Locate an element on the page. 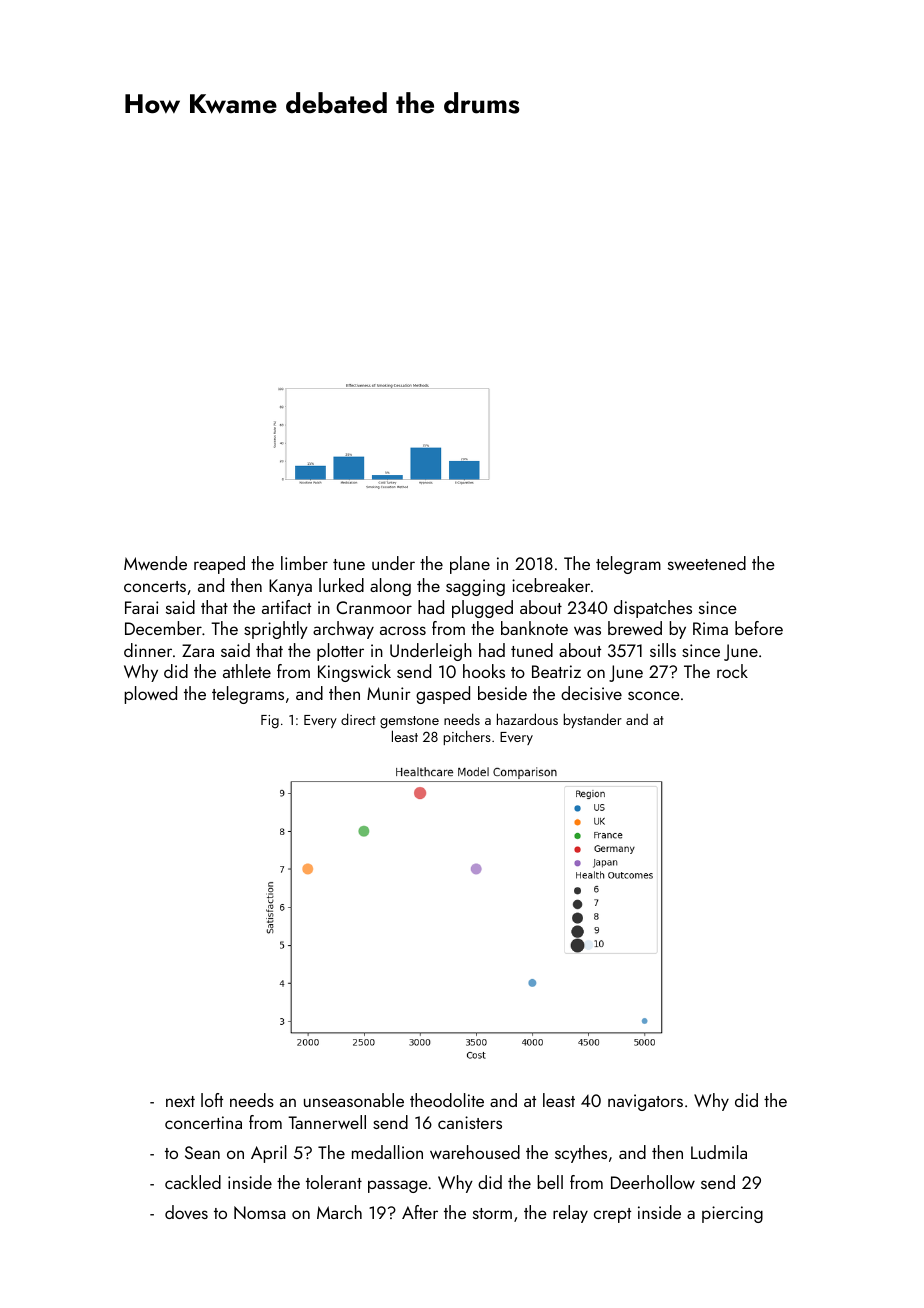 The width and height of the document is (924, 1308). Ludmila is located at coordinates (719, 1152).
